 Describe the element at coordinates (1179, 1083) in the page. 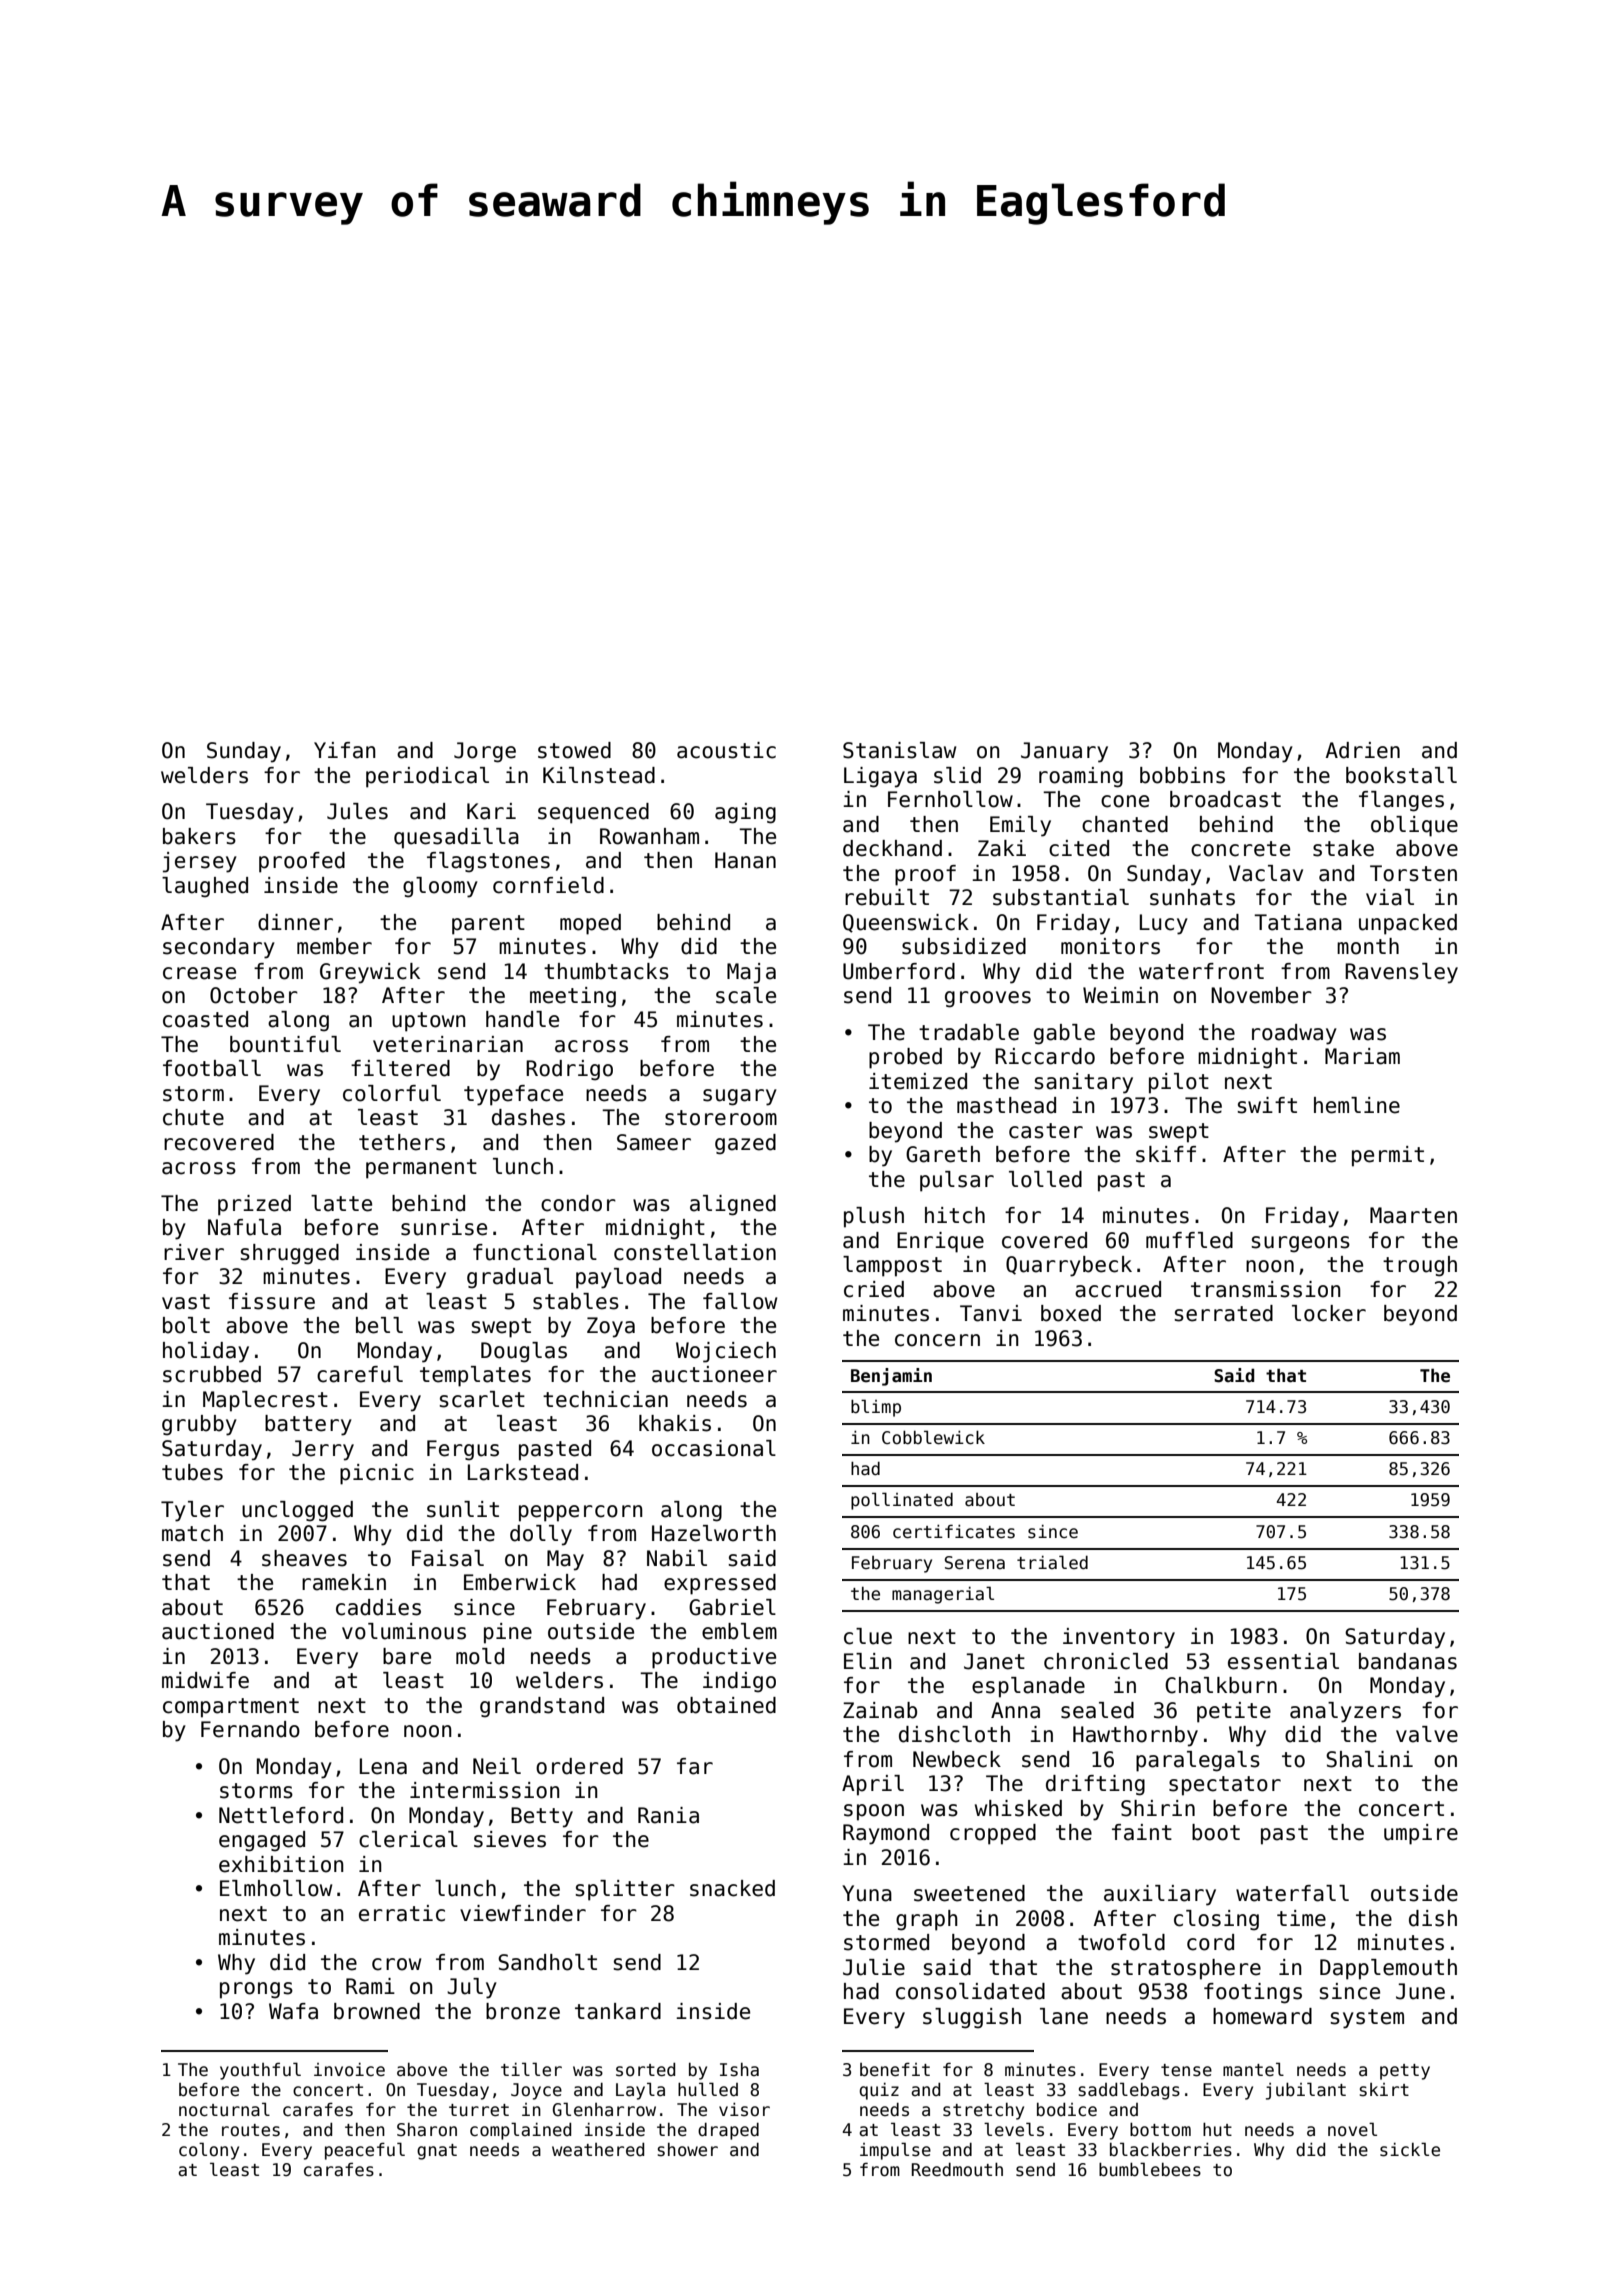

I see `pilot` at that location.
